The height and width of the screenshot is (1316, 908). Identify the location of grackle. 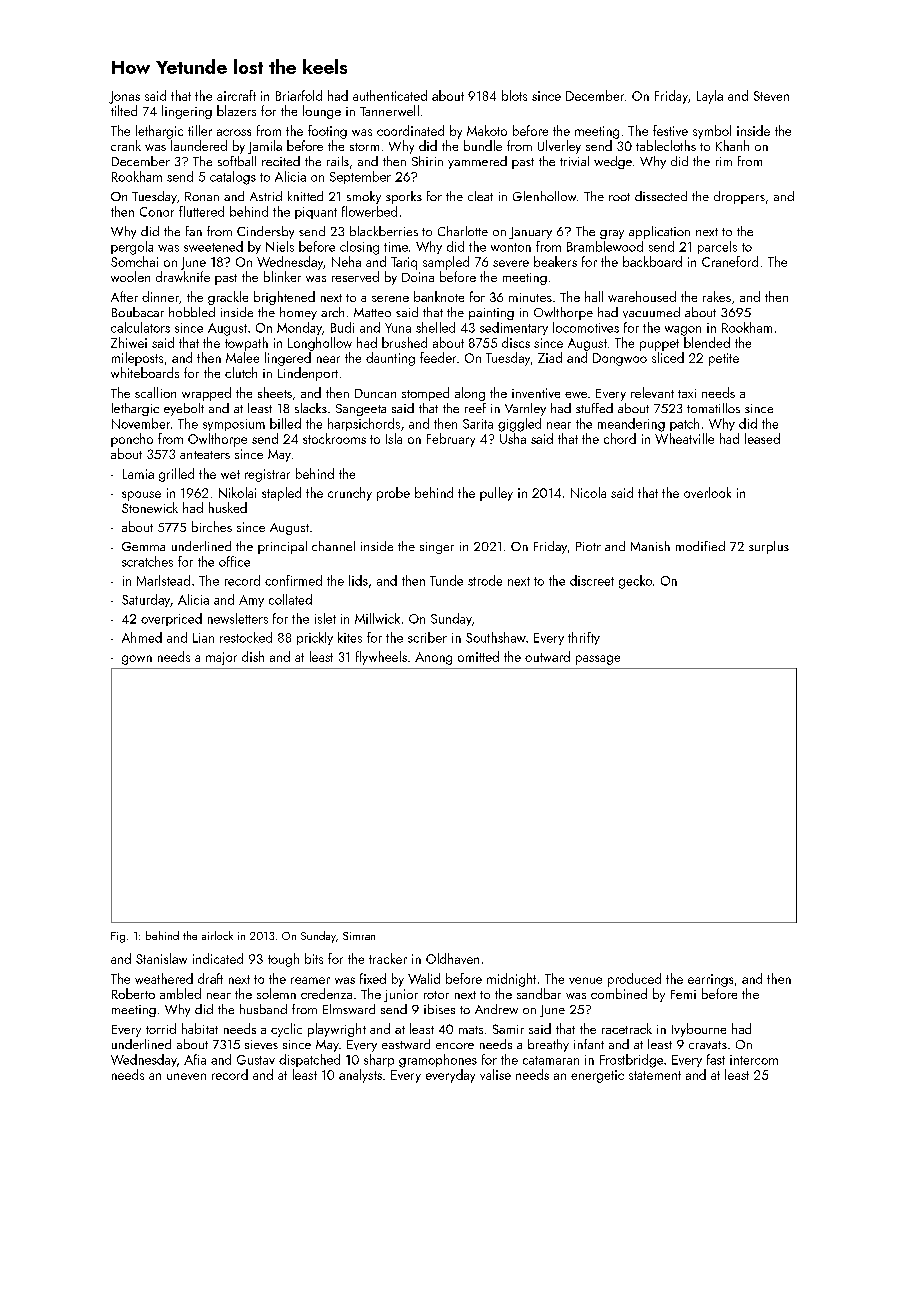
(228, 298).
